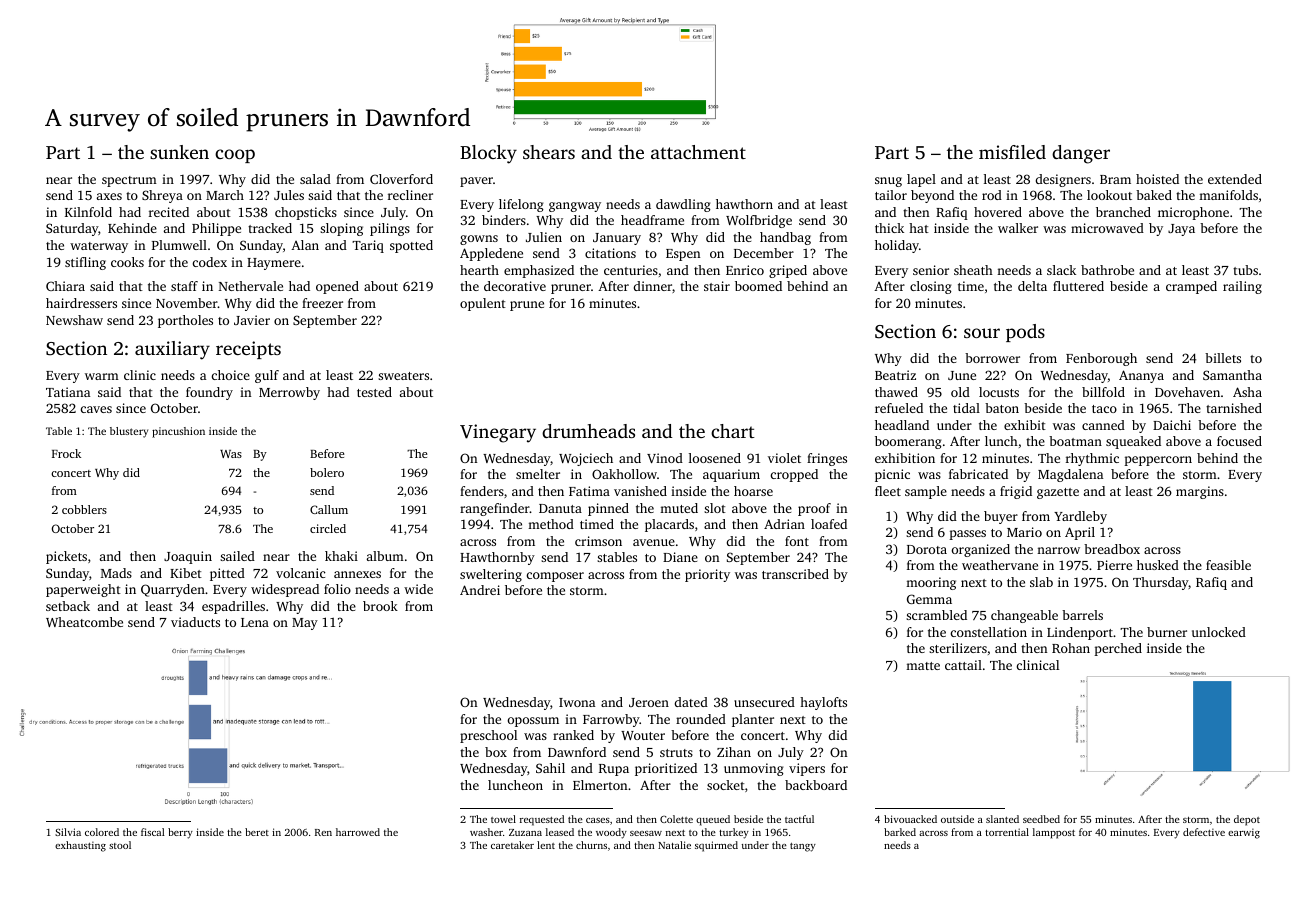  Describe the element at coordinates (1244, 834) in the screenshot. I see `earwig` at that location.
